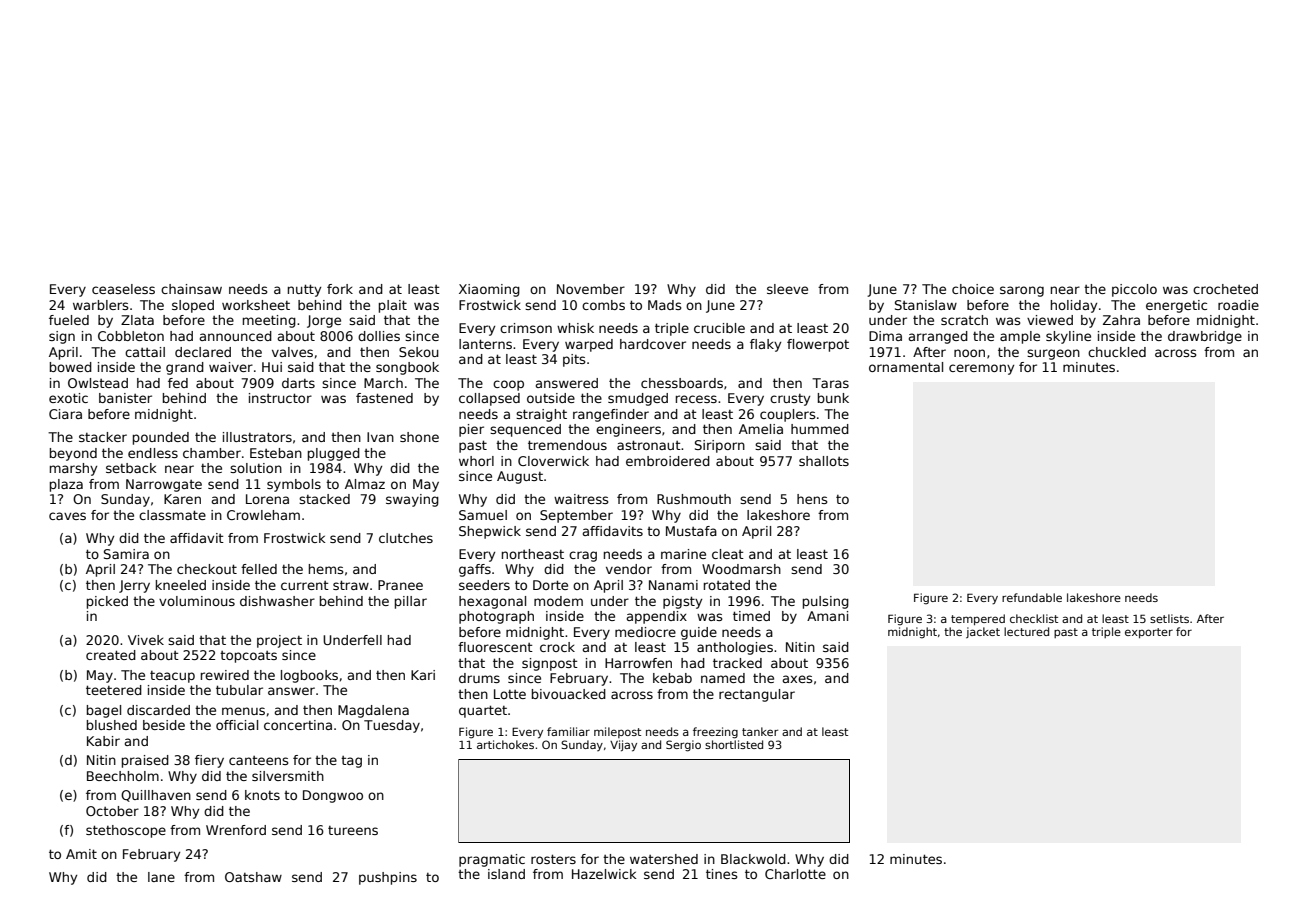  What do you see at coordinates (259, 569) in the screenshot?
I see `felled` at bounding box center [259, 569].
